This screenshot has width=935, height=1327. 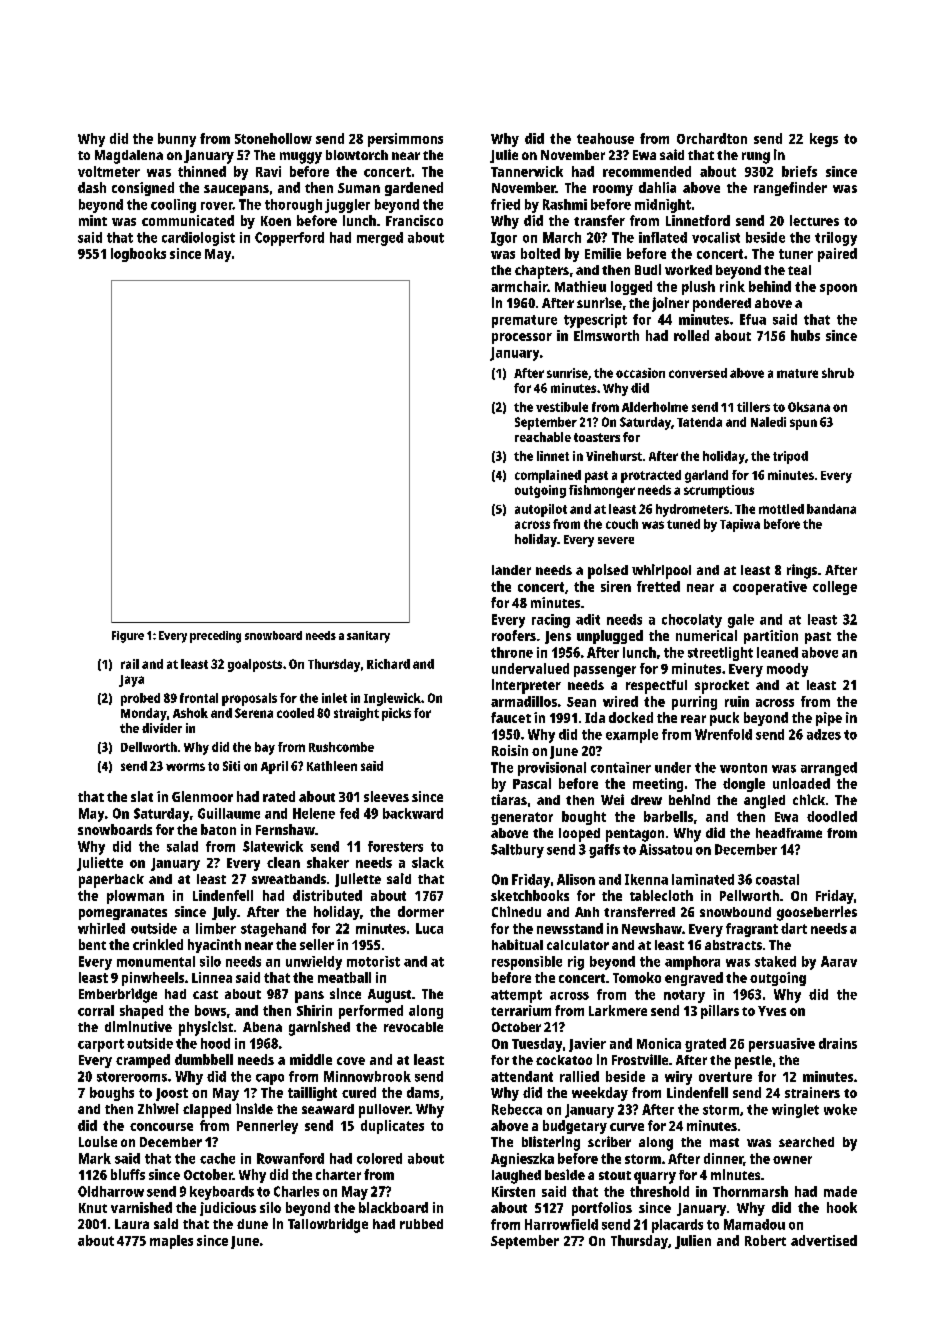 I want to click on teahouse, so click(x=605, y=138).
